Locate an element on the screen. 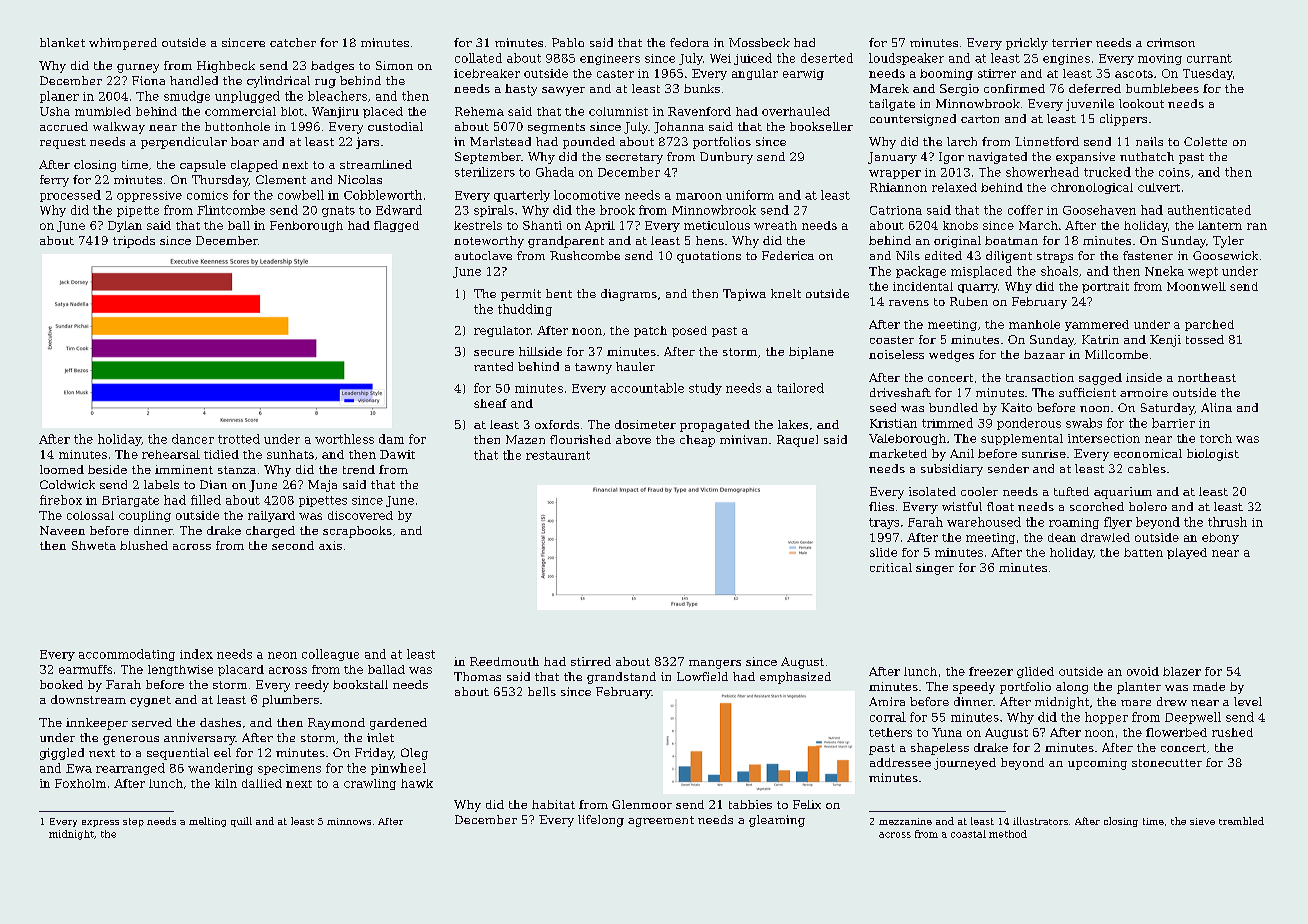 This screenshot has height=924, width=1308. currant is located at coordinates (1209, 58).
